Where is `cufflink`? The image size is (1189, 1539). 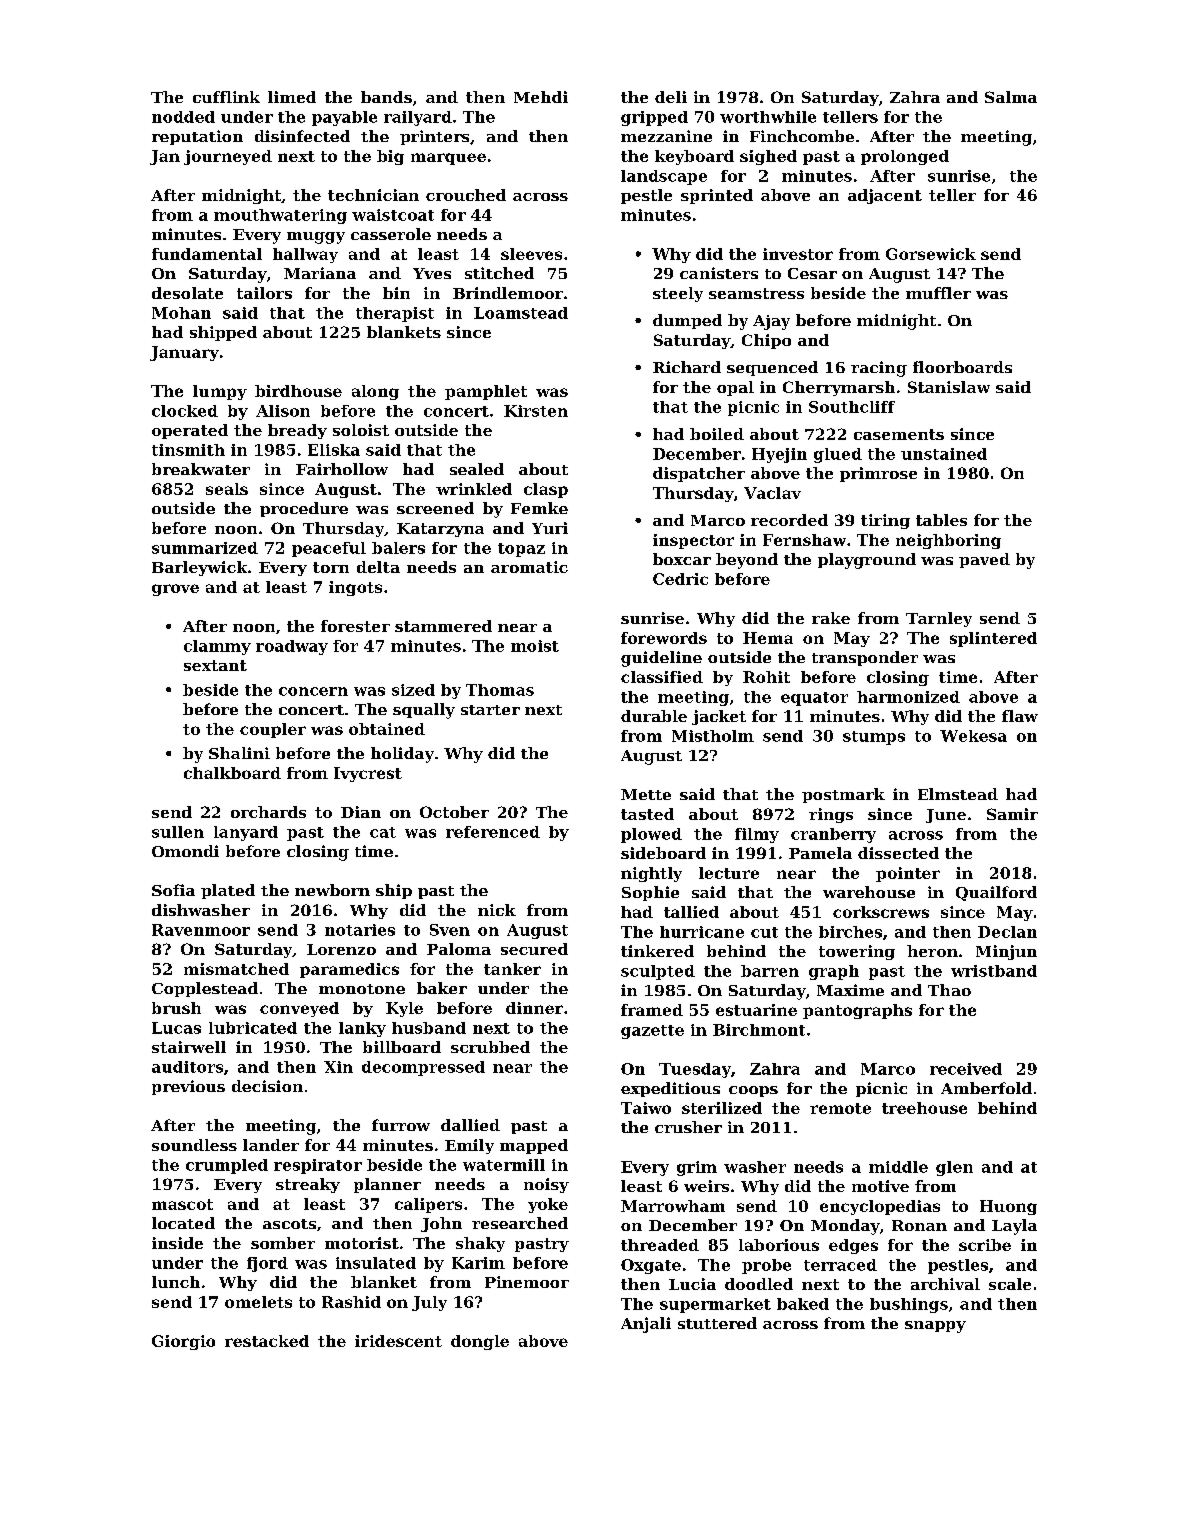 cufflink is located at coordinates (226, 97).
